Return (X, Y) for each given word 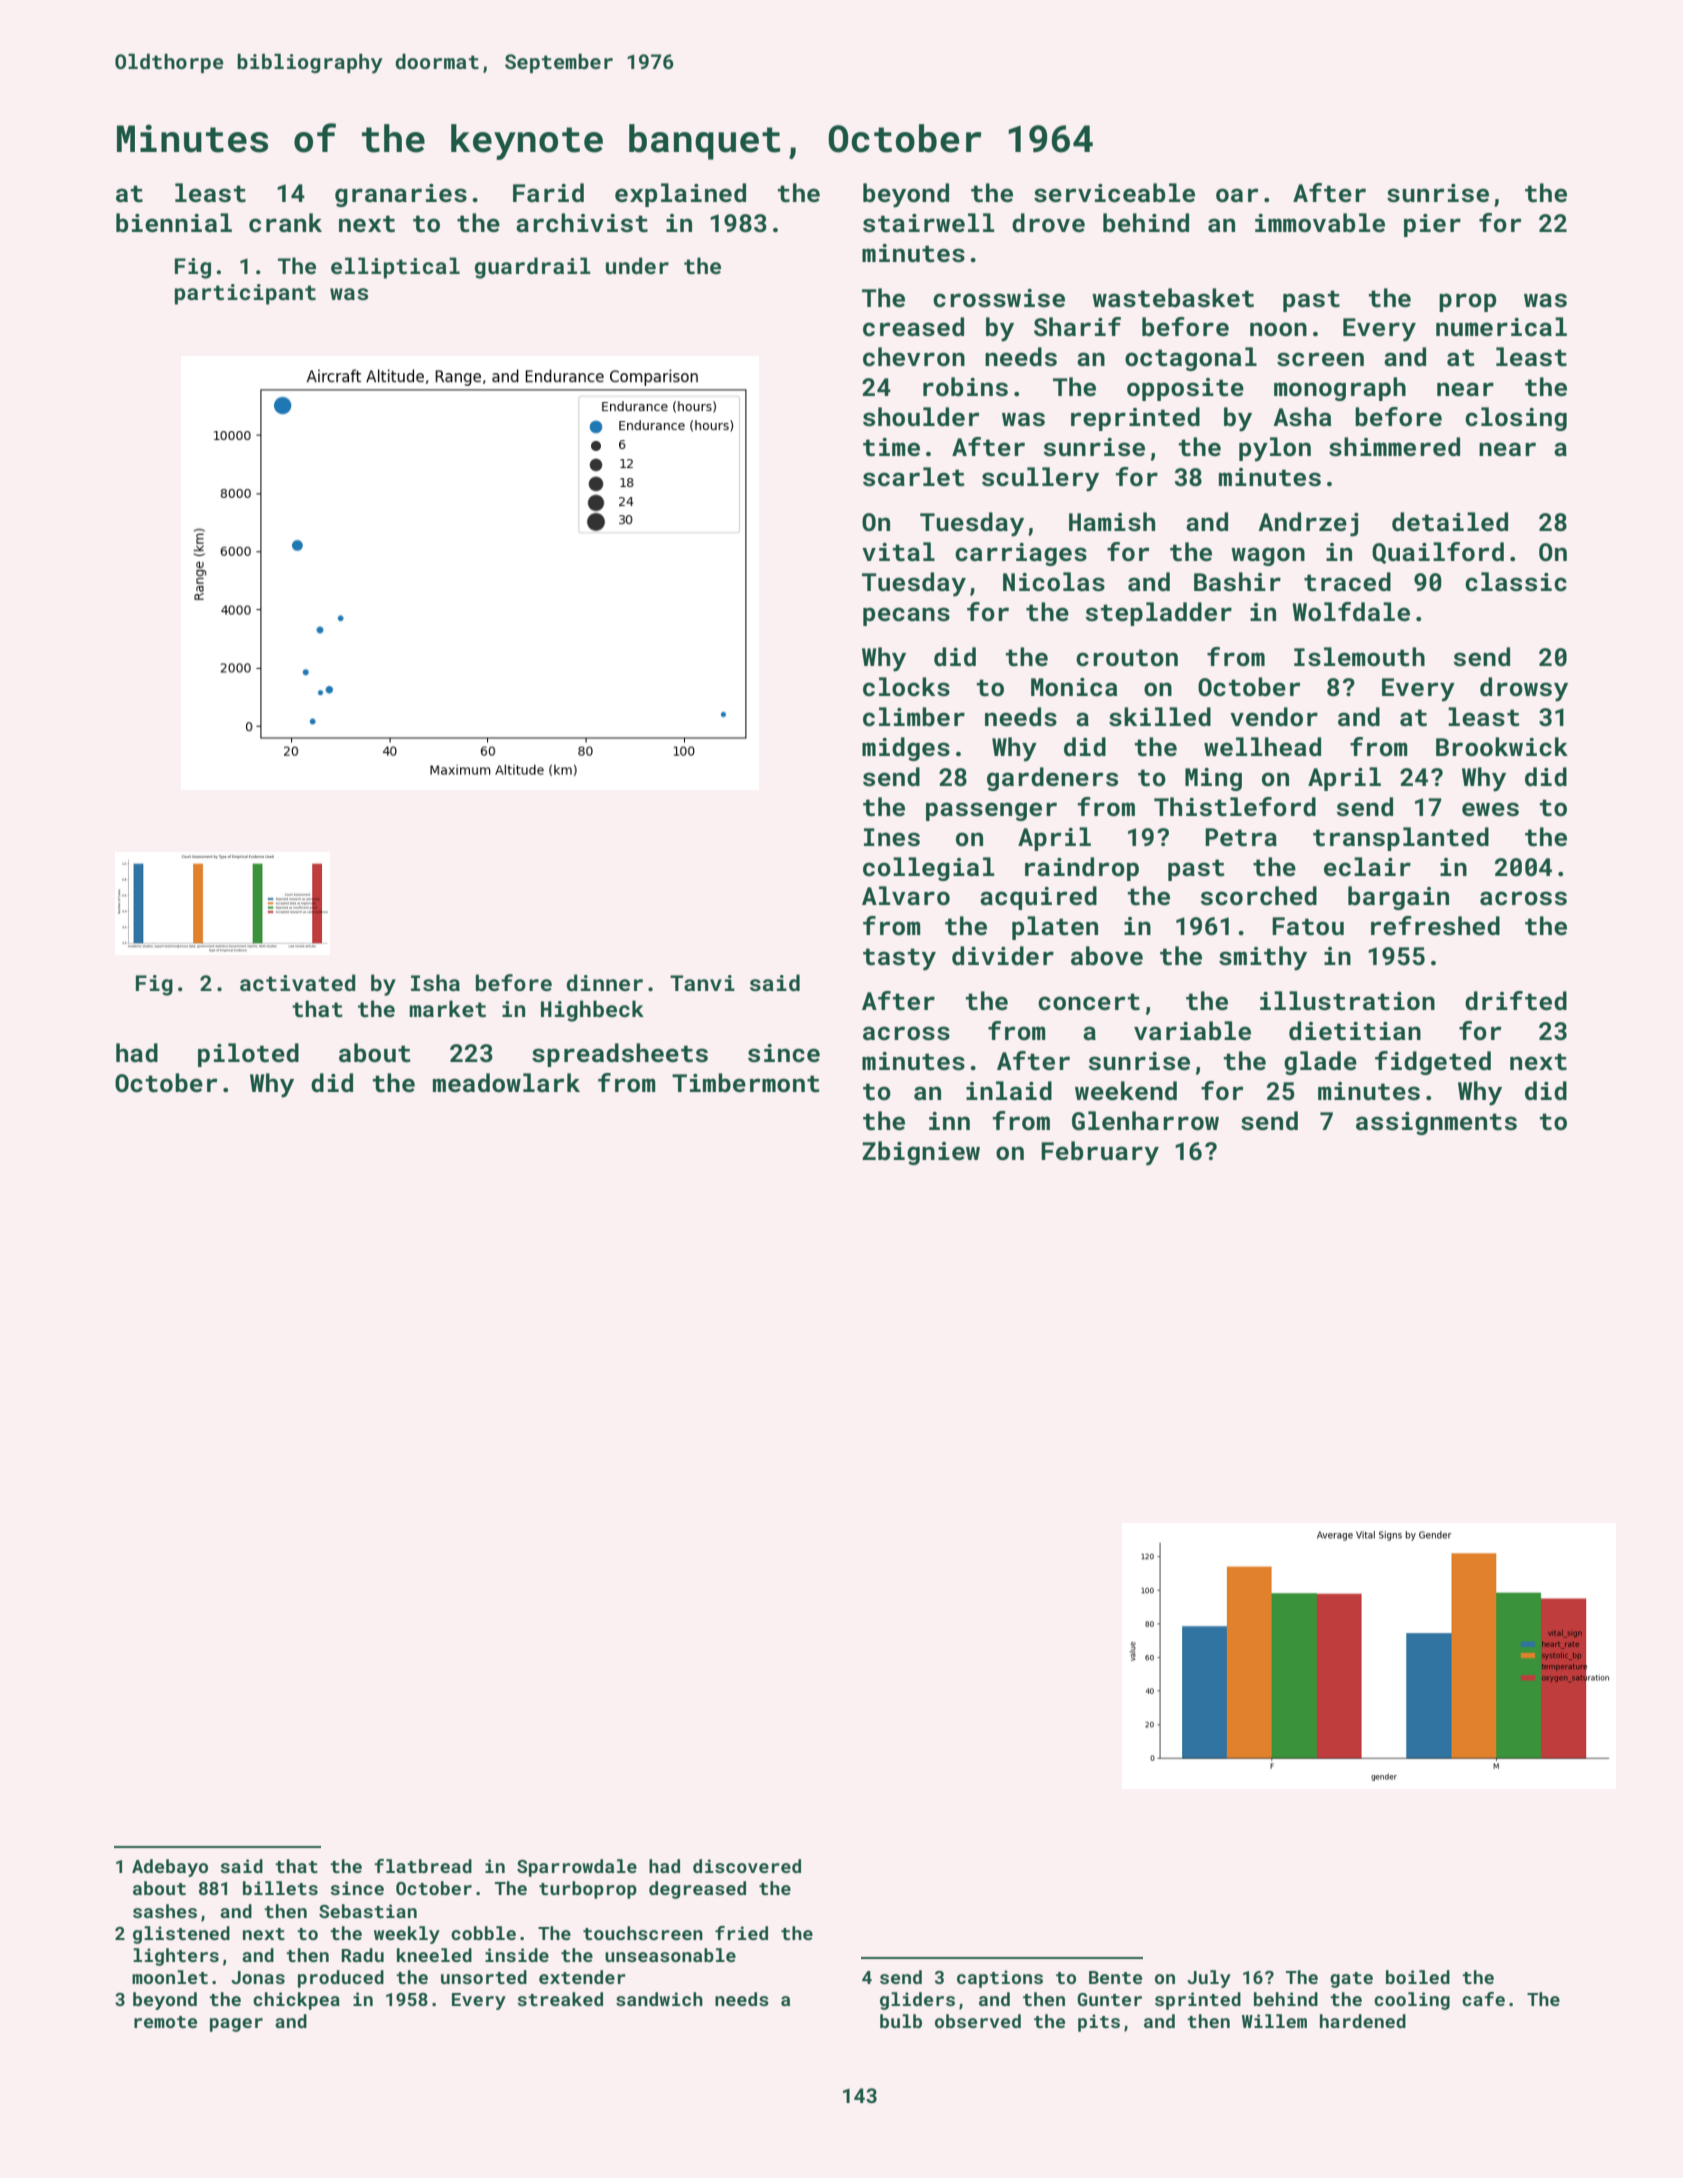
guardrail (533, 268)
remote (165, 2022)
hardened (1363, 2021)
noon (1278, 329)
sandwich (659, 1999)
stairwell (928, 223)
